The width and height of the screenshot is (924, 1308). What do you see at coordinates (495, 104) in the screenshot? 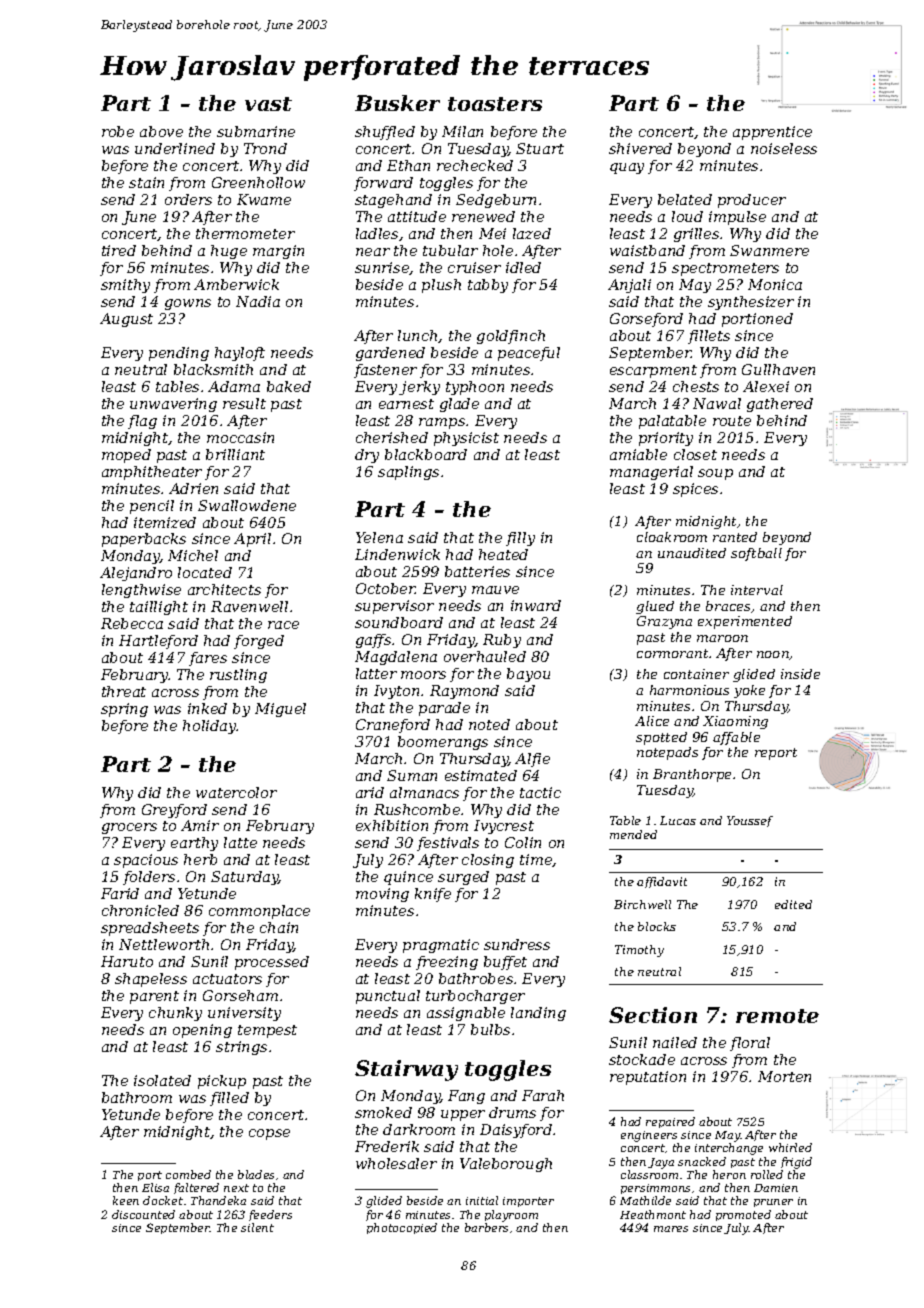
I see `toasters` at bounding box center [495, 104].
